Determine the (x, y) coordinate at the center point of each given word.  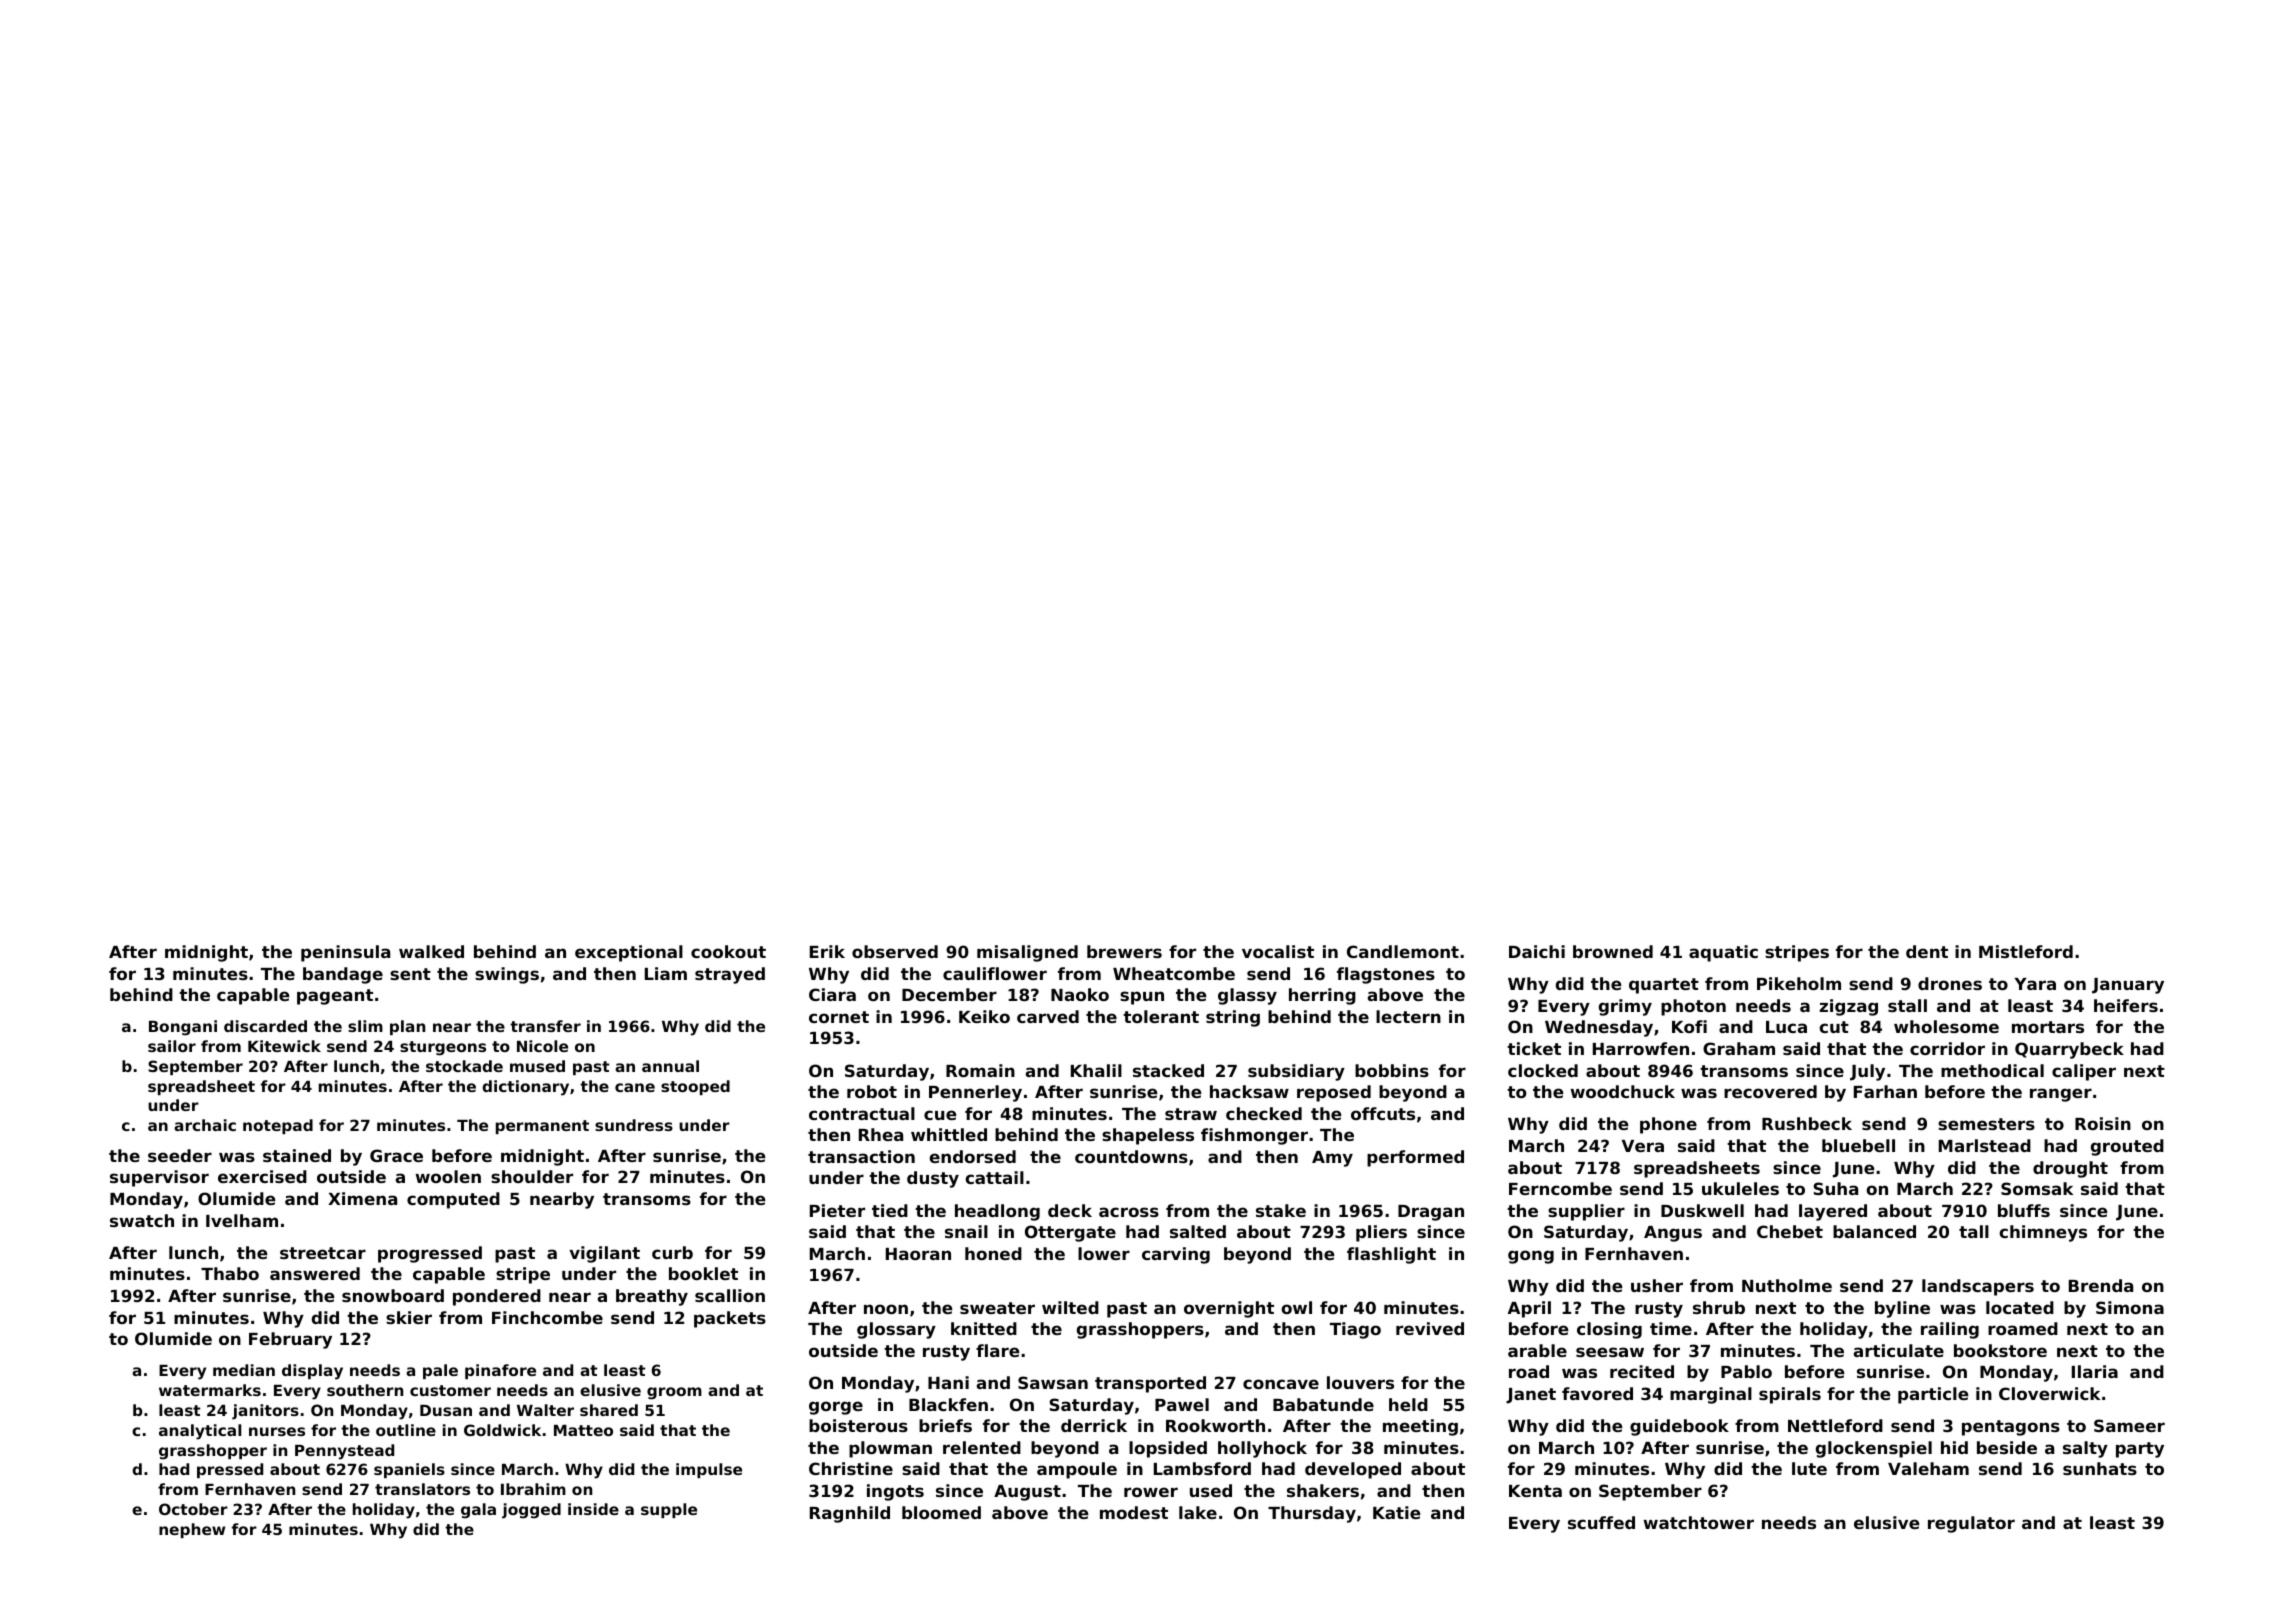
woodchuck (1622, 1091)
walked (431, 951)
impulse (709, 1470)
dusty (933, 1179)
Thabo (230, 1273)
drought (2070, 1169)
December (949, 994)
